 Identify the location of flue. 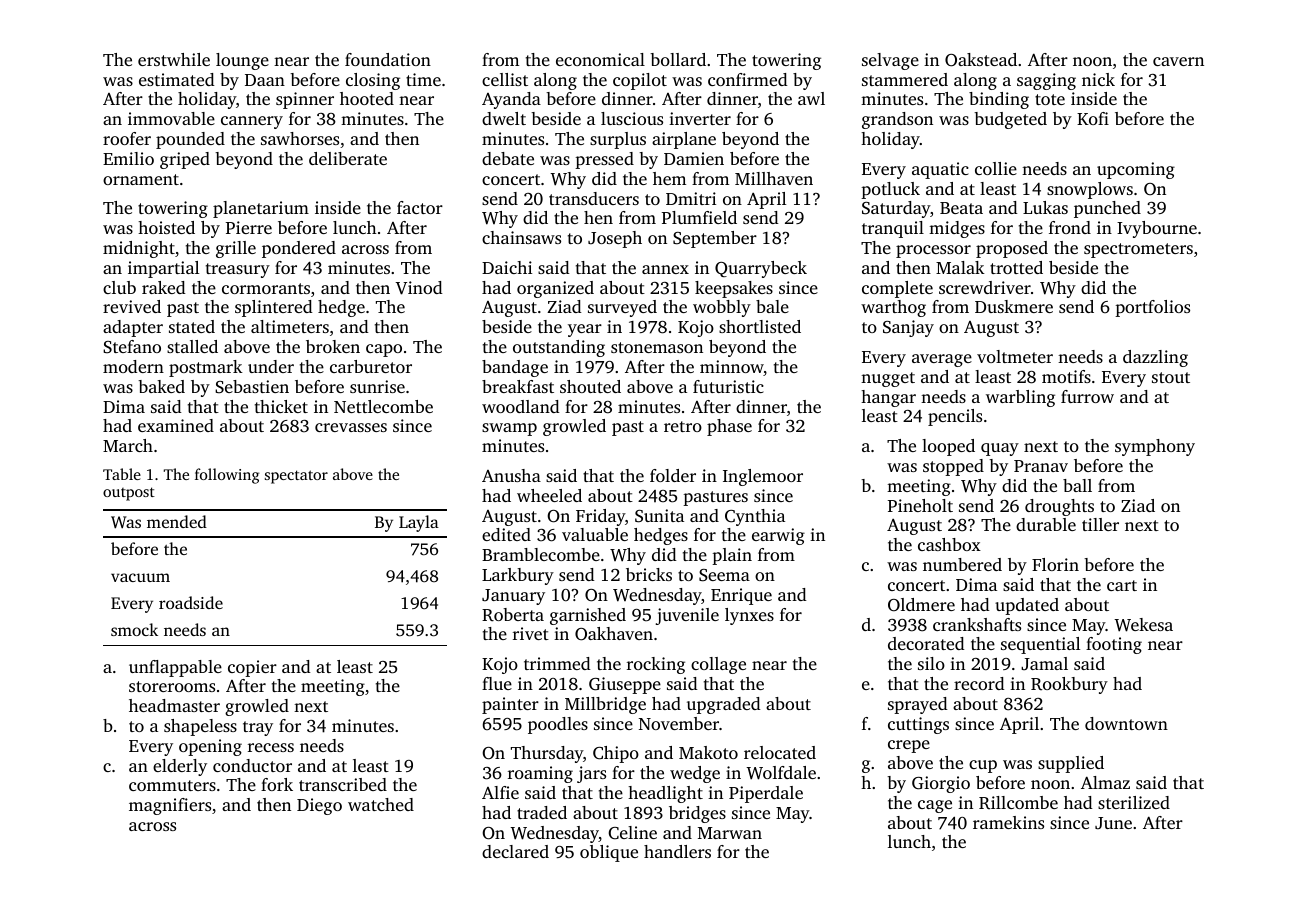
(497, 683).
